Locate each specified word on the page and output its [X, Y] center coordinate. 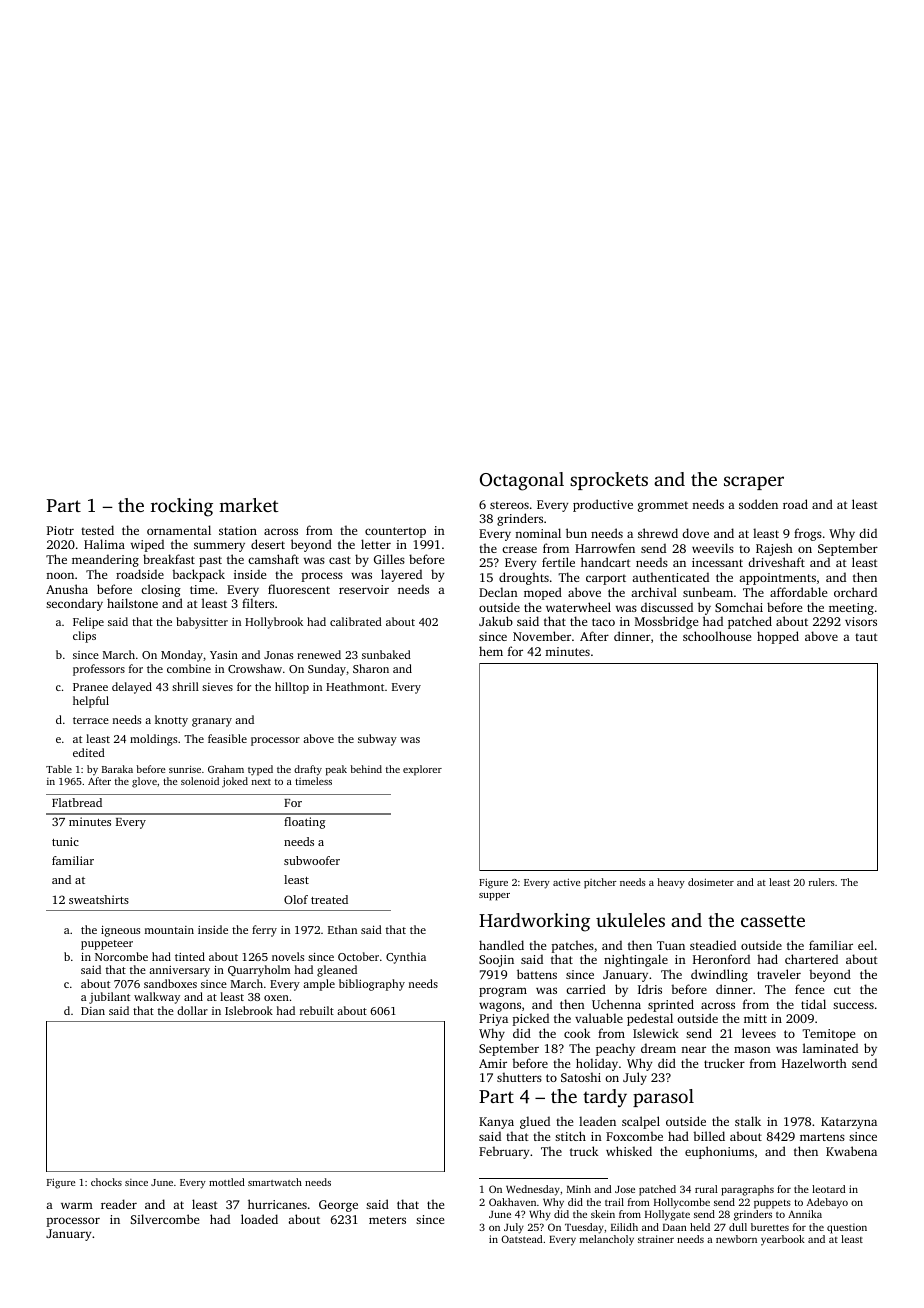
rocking [182, 507]
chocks [106, 1182]
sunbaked [386, 654]
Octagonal [522, 481]
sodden [758, 504]
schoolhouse [717, 636]
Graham [226, 769]
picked [531, 1019]
